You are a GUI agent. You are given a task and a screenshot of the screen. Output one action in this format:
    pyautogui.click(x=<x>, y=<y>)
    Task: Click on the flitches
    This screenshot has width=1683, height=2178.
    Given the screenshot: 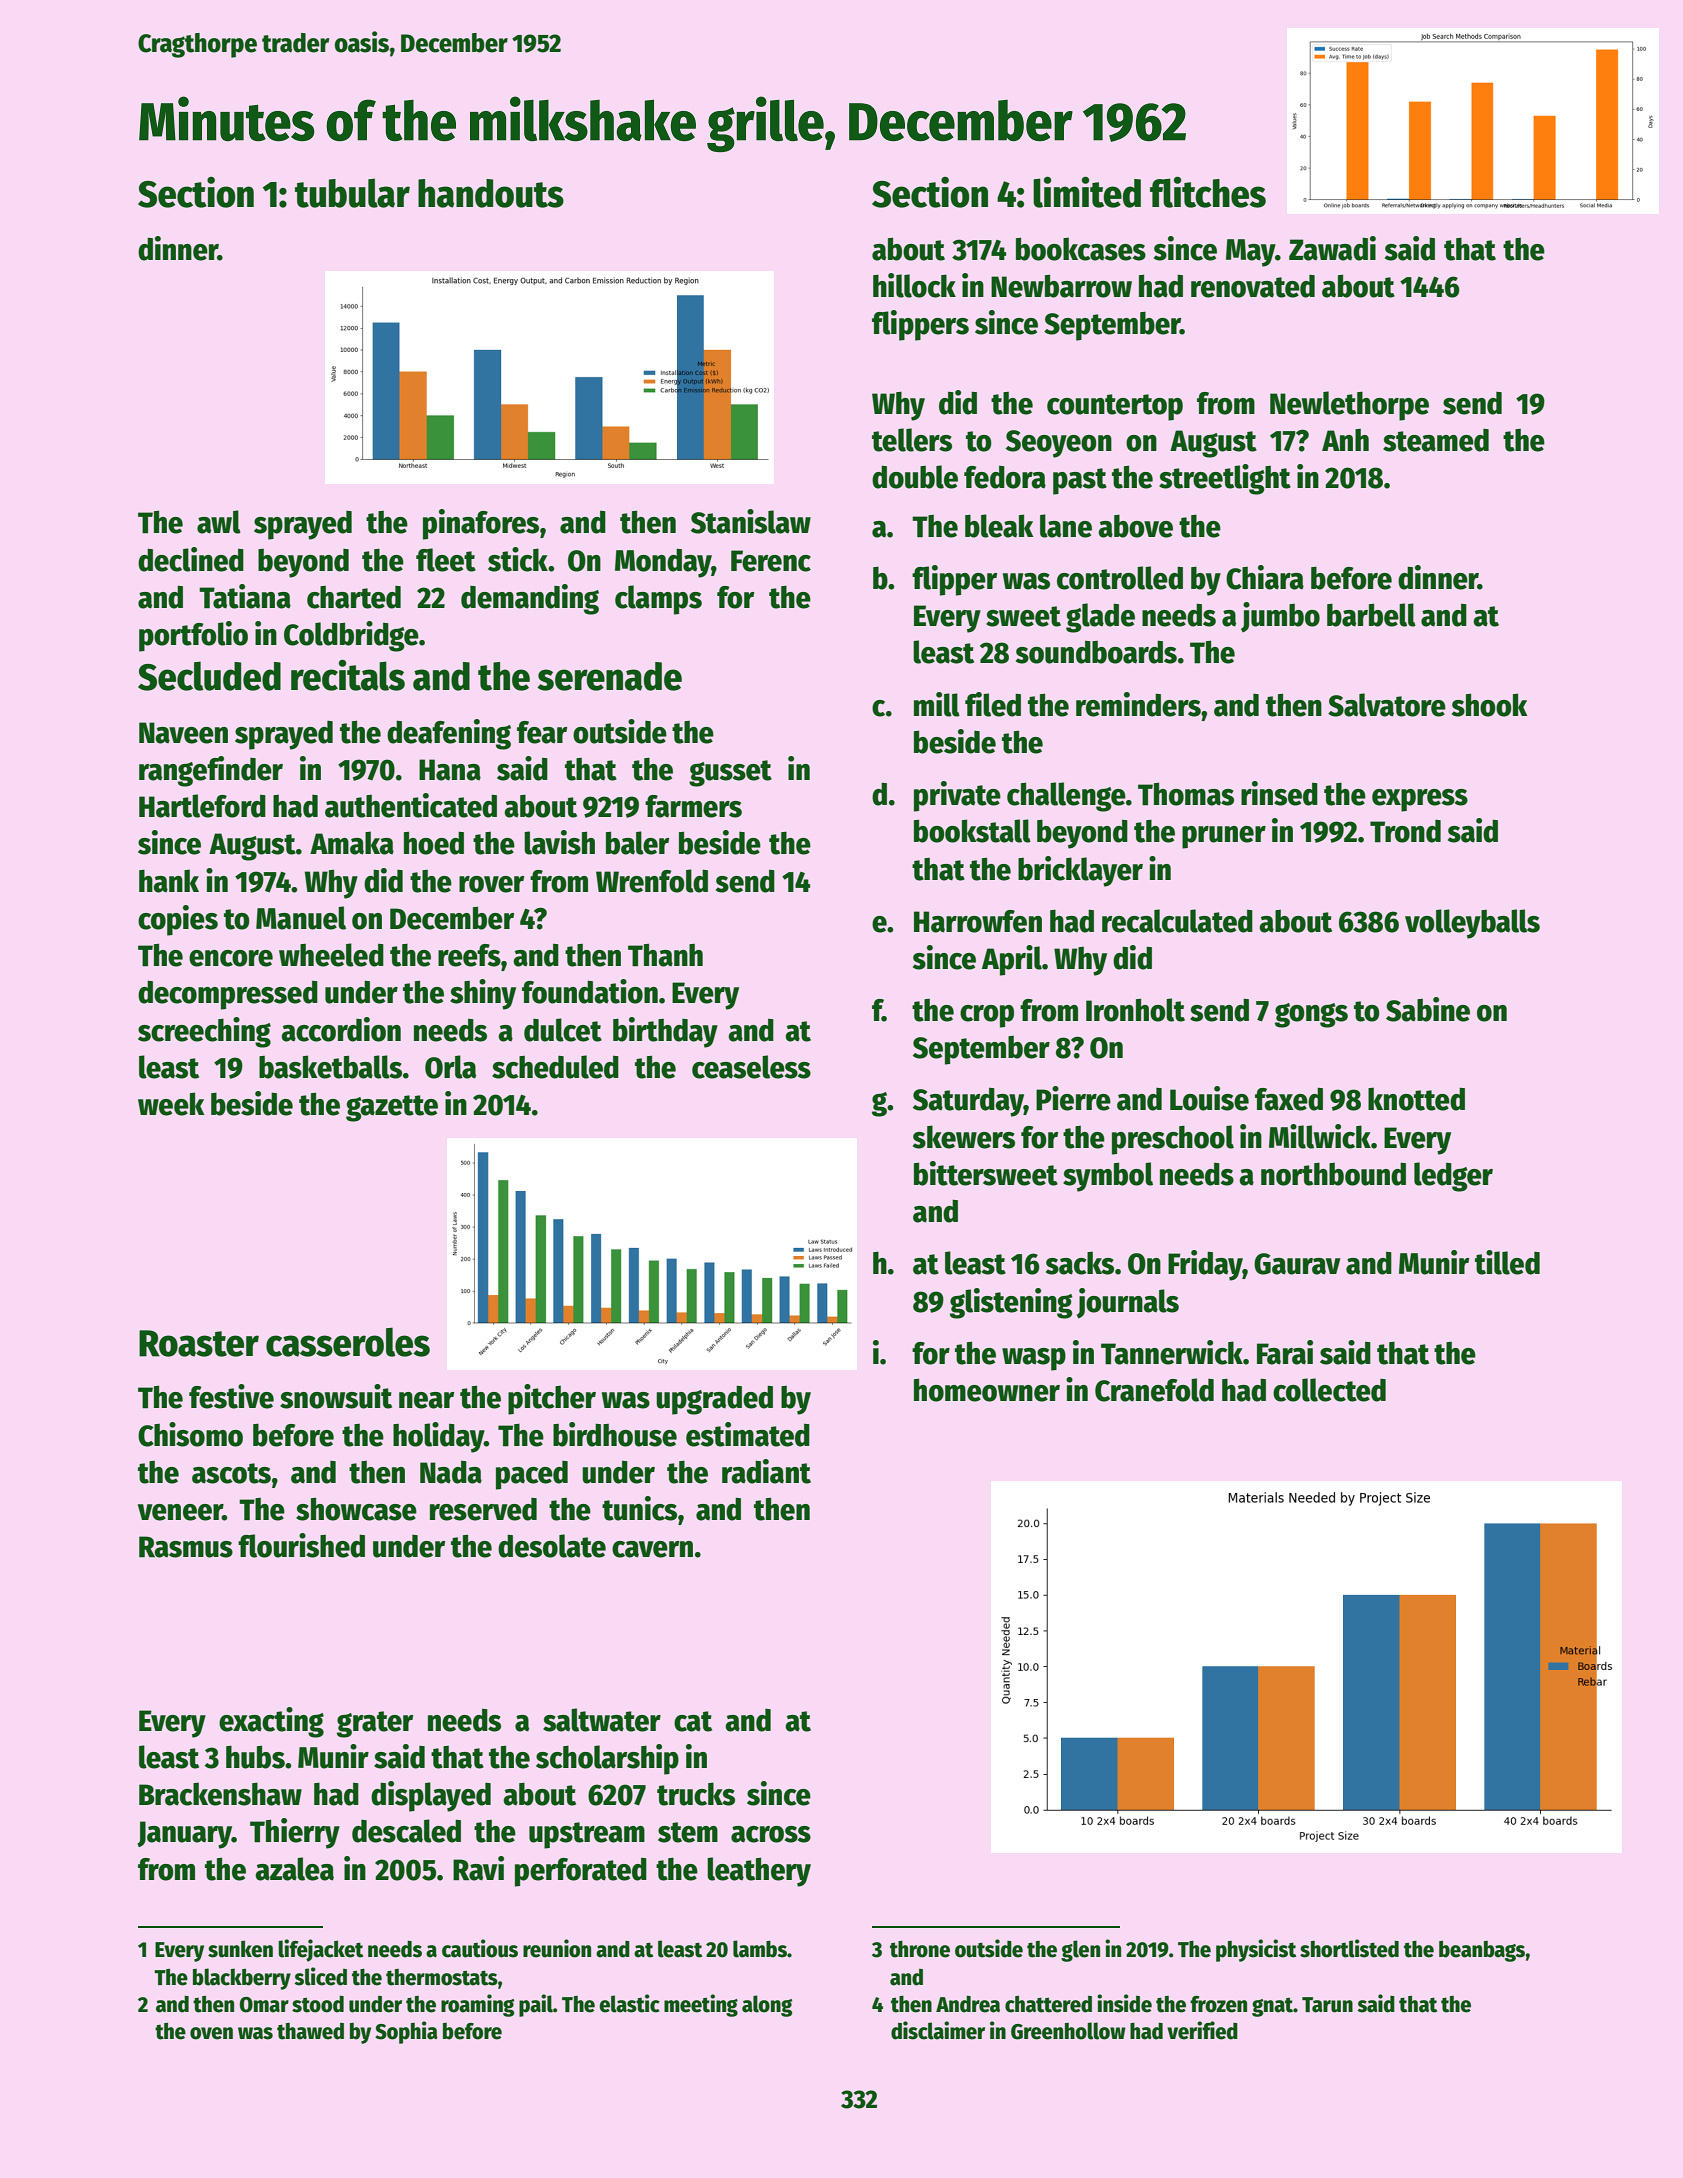 What is the action you would take?
    pyautogui.click(x=1208, y=192)
